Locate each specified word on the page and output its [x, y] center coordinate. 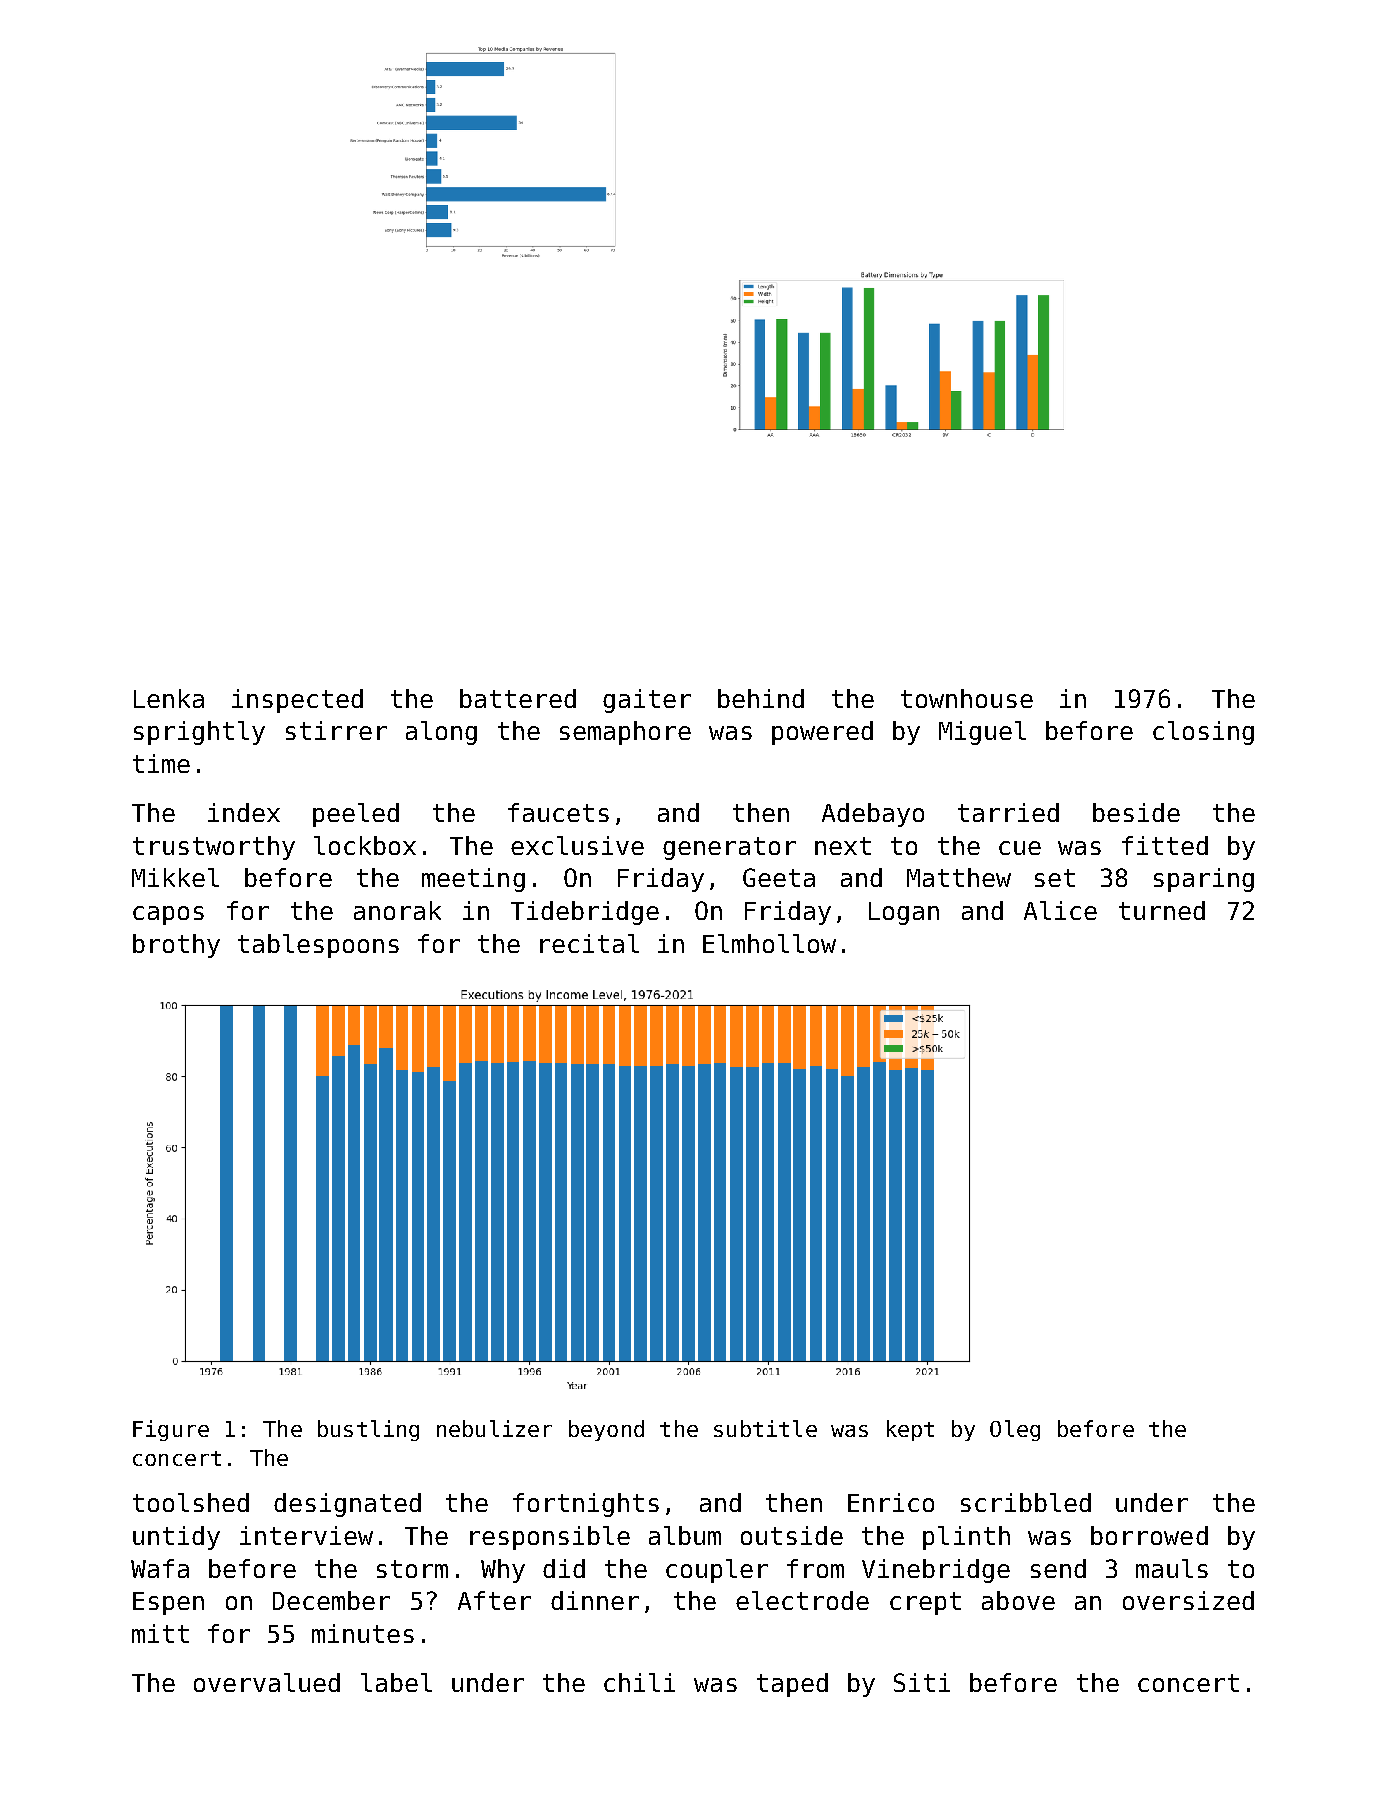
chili [639, 1682]
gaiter [647, 701]
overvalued [267, 1682]
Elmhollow [769, 943]
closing [1203, 733]
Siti [922, 1682]
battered [518, 698]
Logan [904, 913]
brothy [176, 946]
